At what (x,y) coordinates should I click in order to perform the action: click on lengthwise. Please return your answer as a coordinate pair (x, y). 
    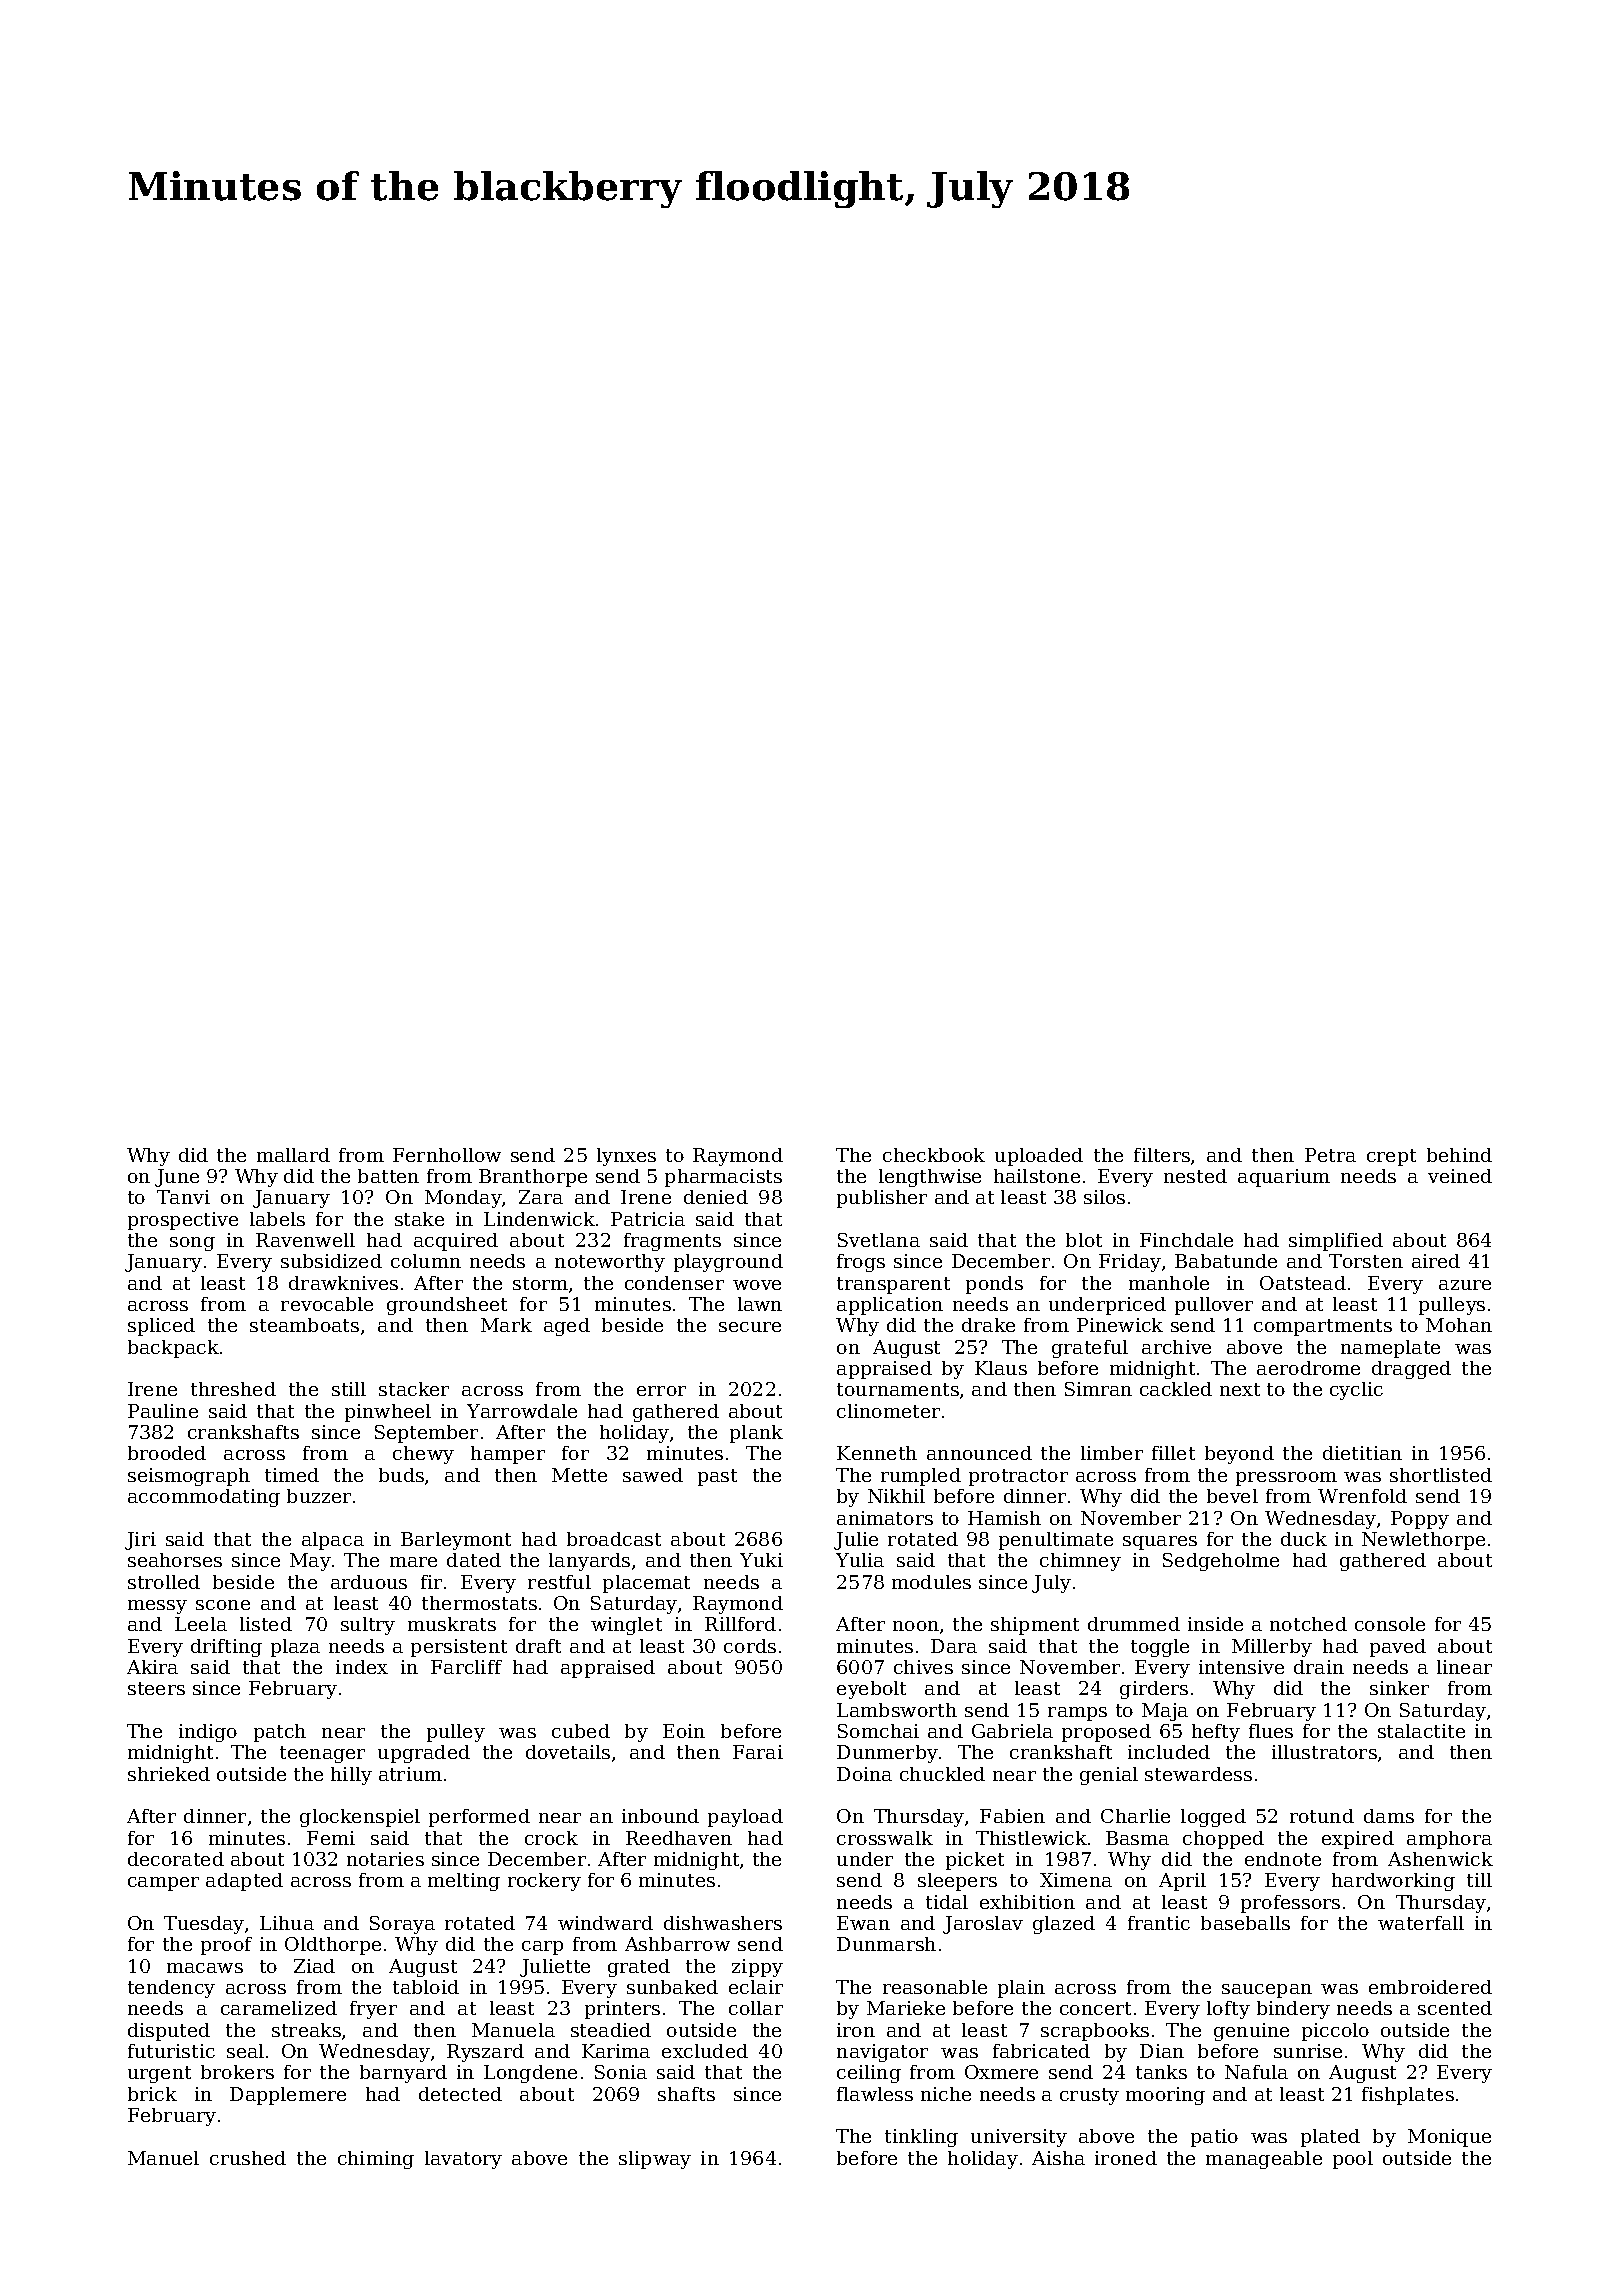
    Looking at the image, I should click on (930, 1178).
